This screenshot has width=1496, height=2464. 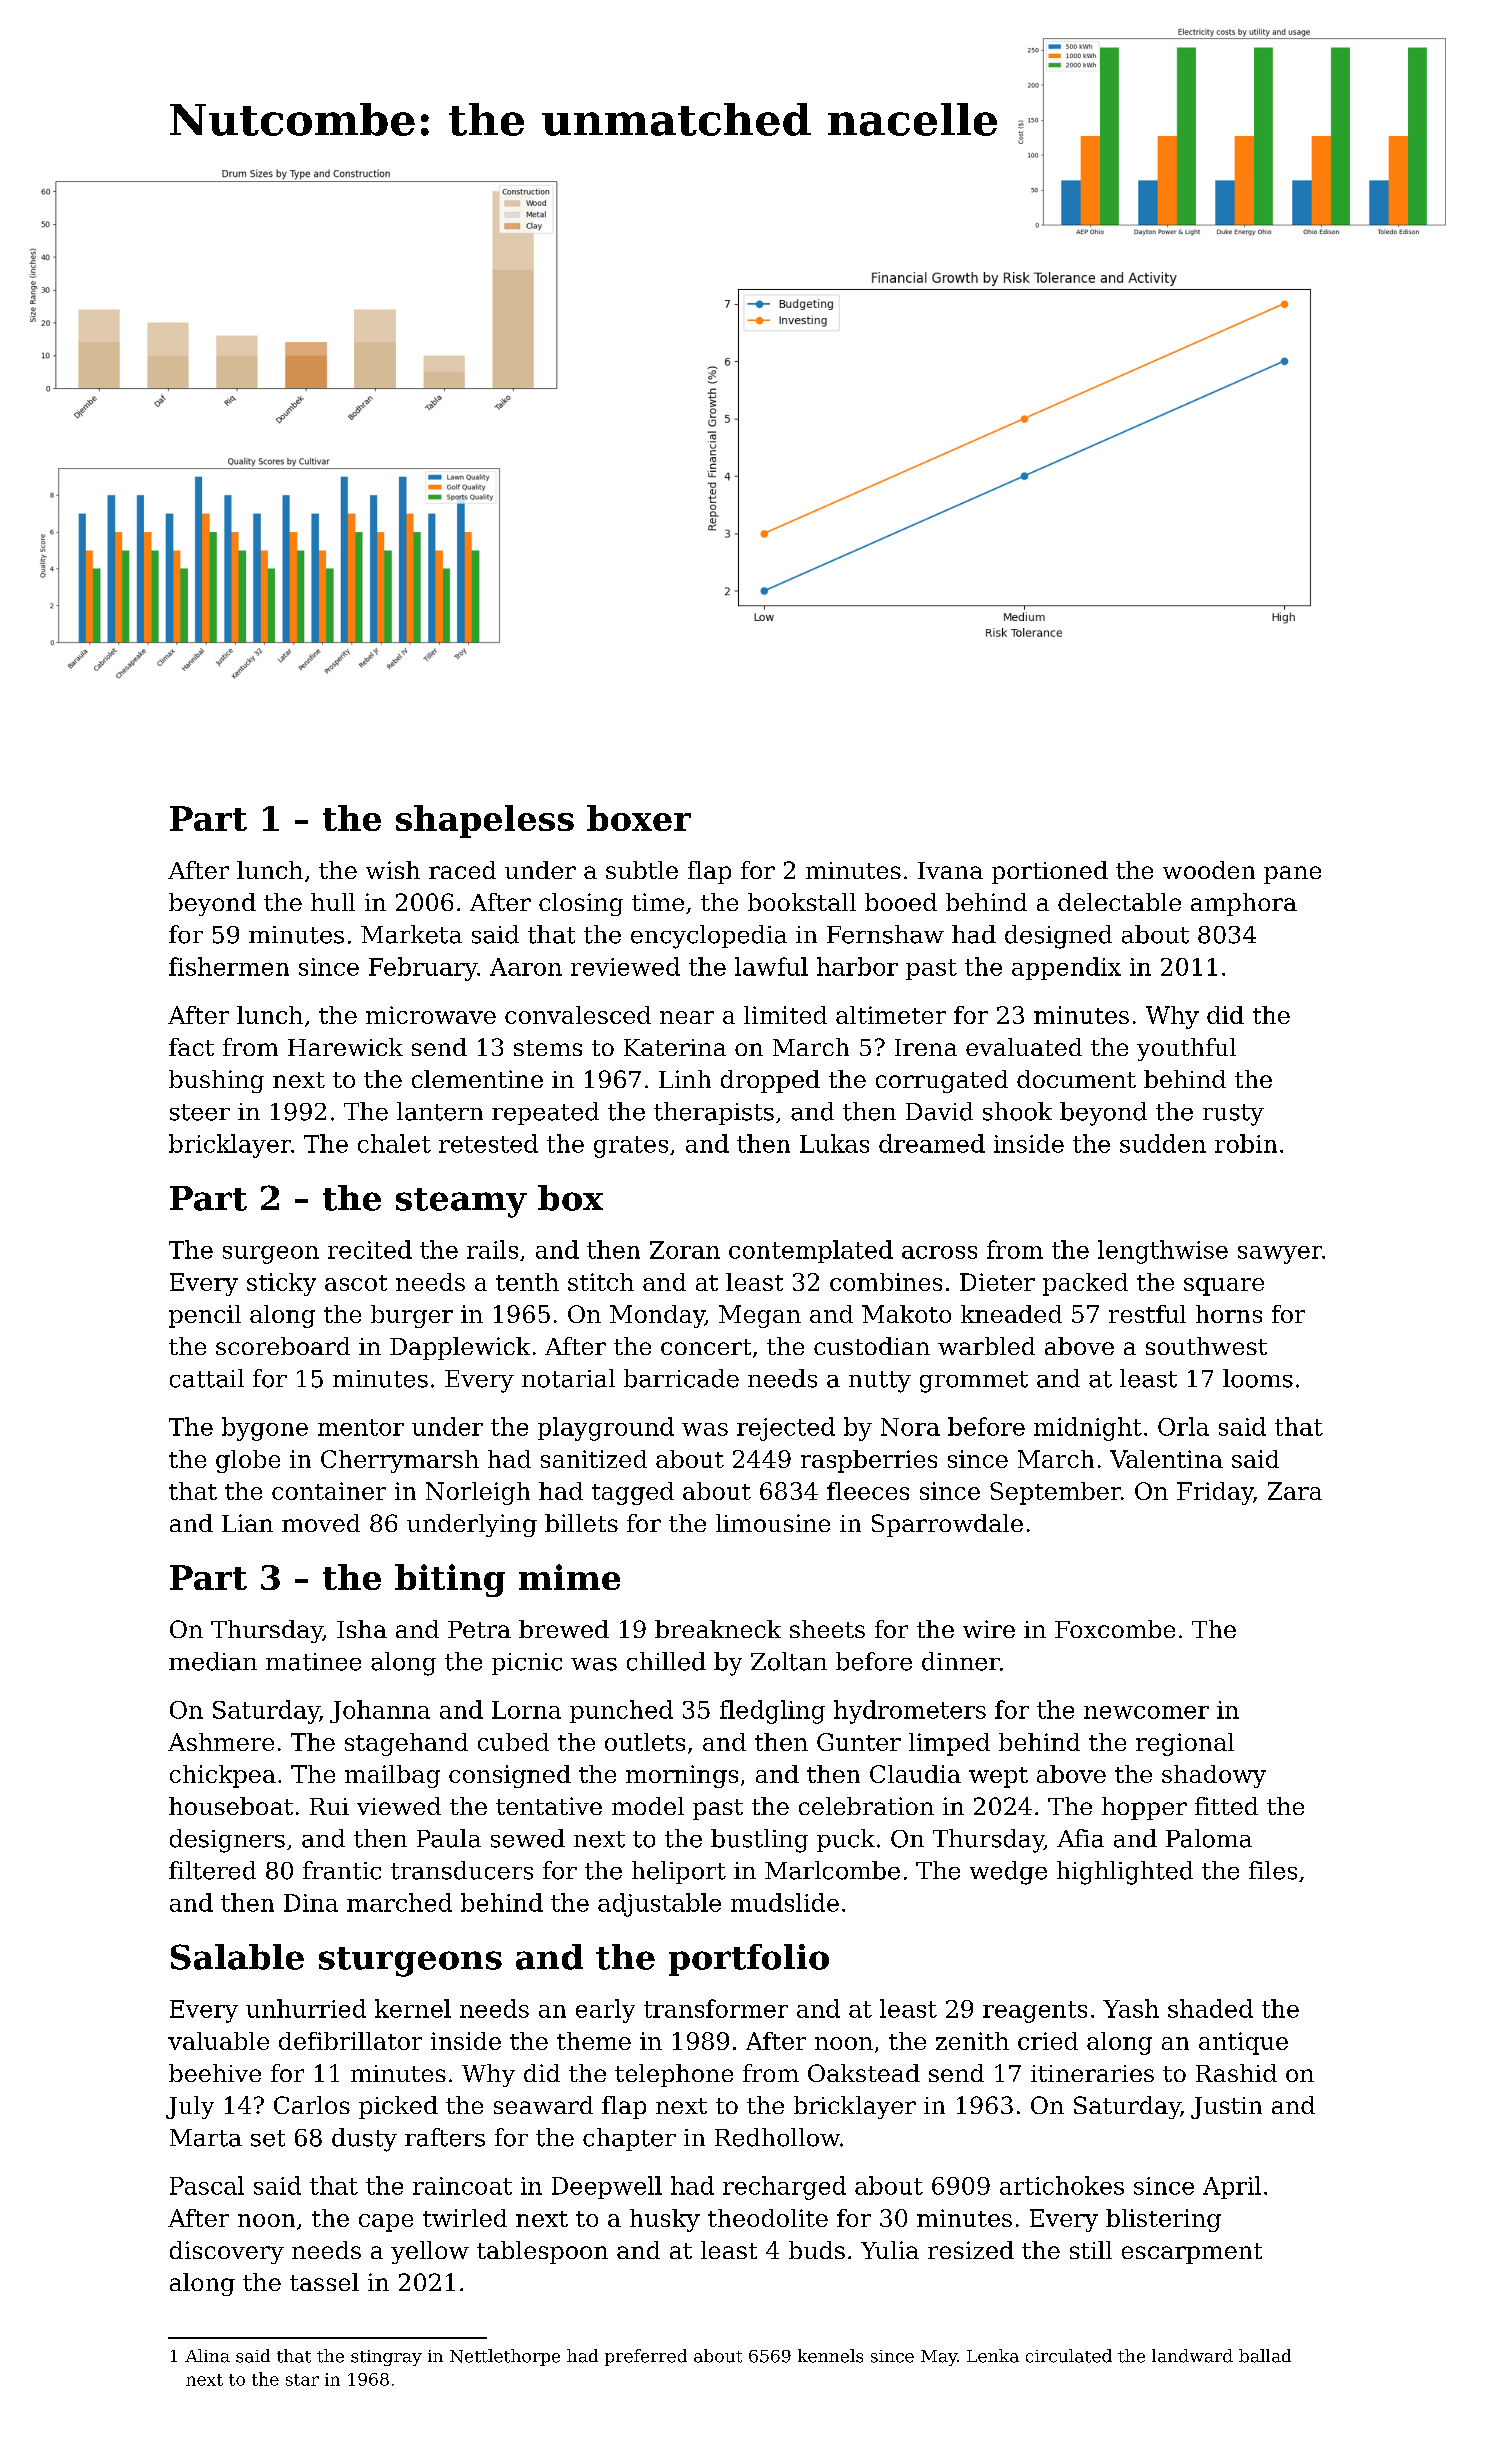 What do you see at coordinates (1244, 904) in the screenshot?
I see `amphora` at bounding box center [1244, 904].
